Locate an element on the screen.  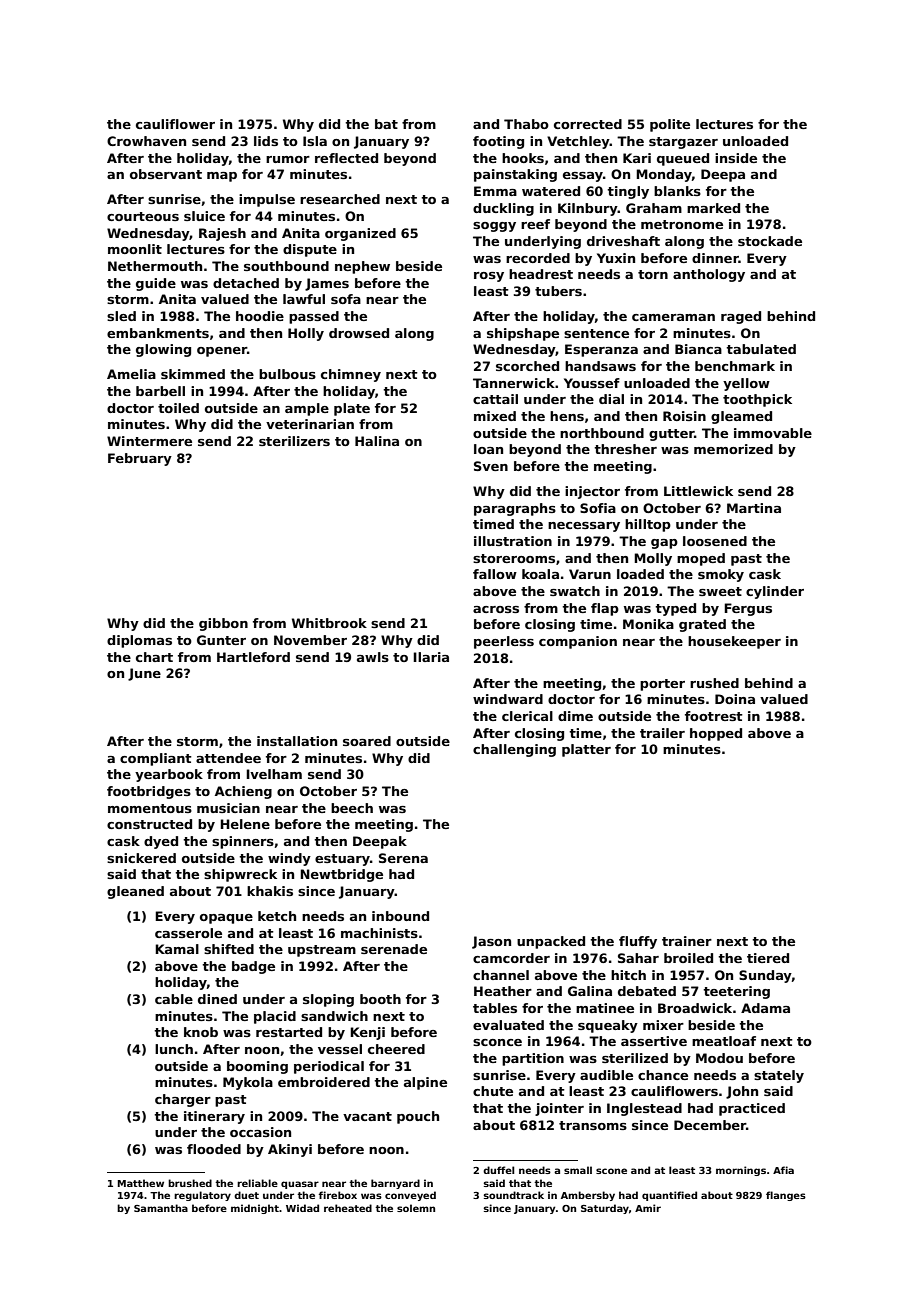
machinists is located at coordinates (379, 933).
